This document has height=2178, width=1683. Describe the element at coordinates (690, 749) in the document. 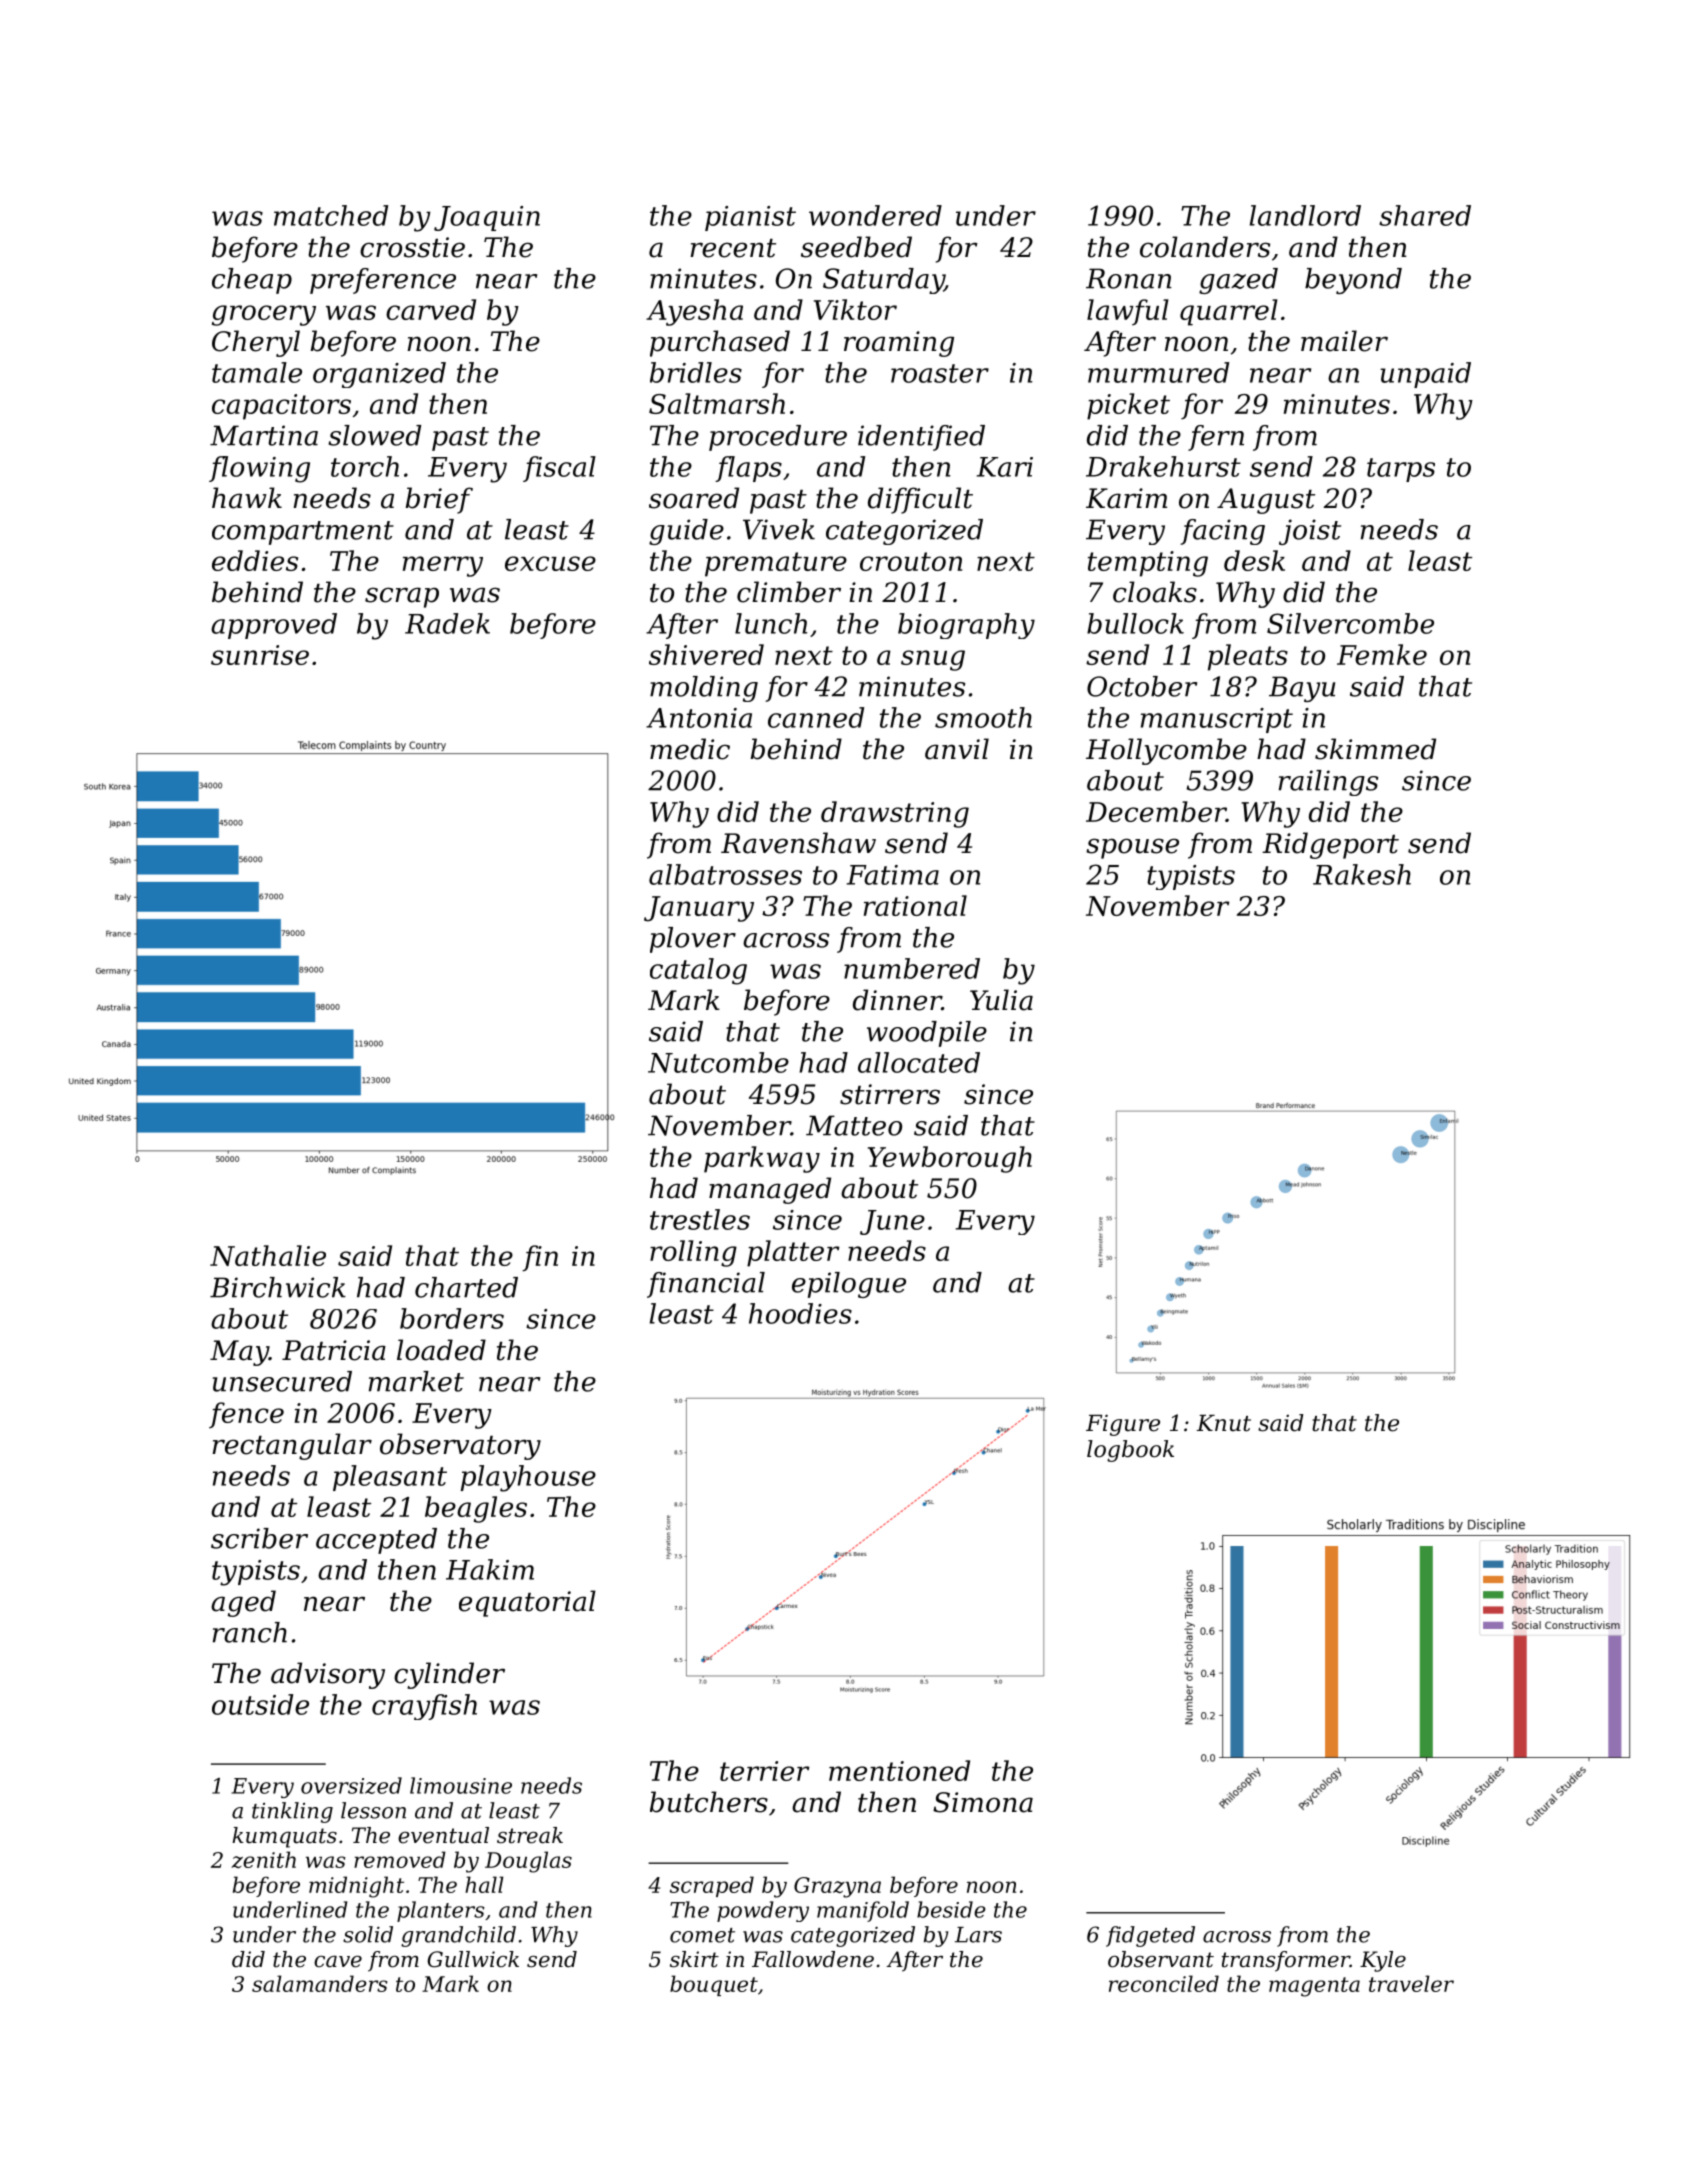

I see `medic` at that location.
